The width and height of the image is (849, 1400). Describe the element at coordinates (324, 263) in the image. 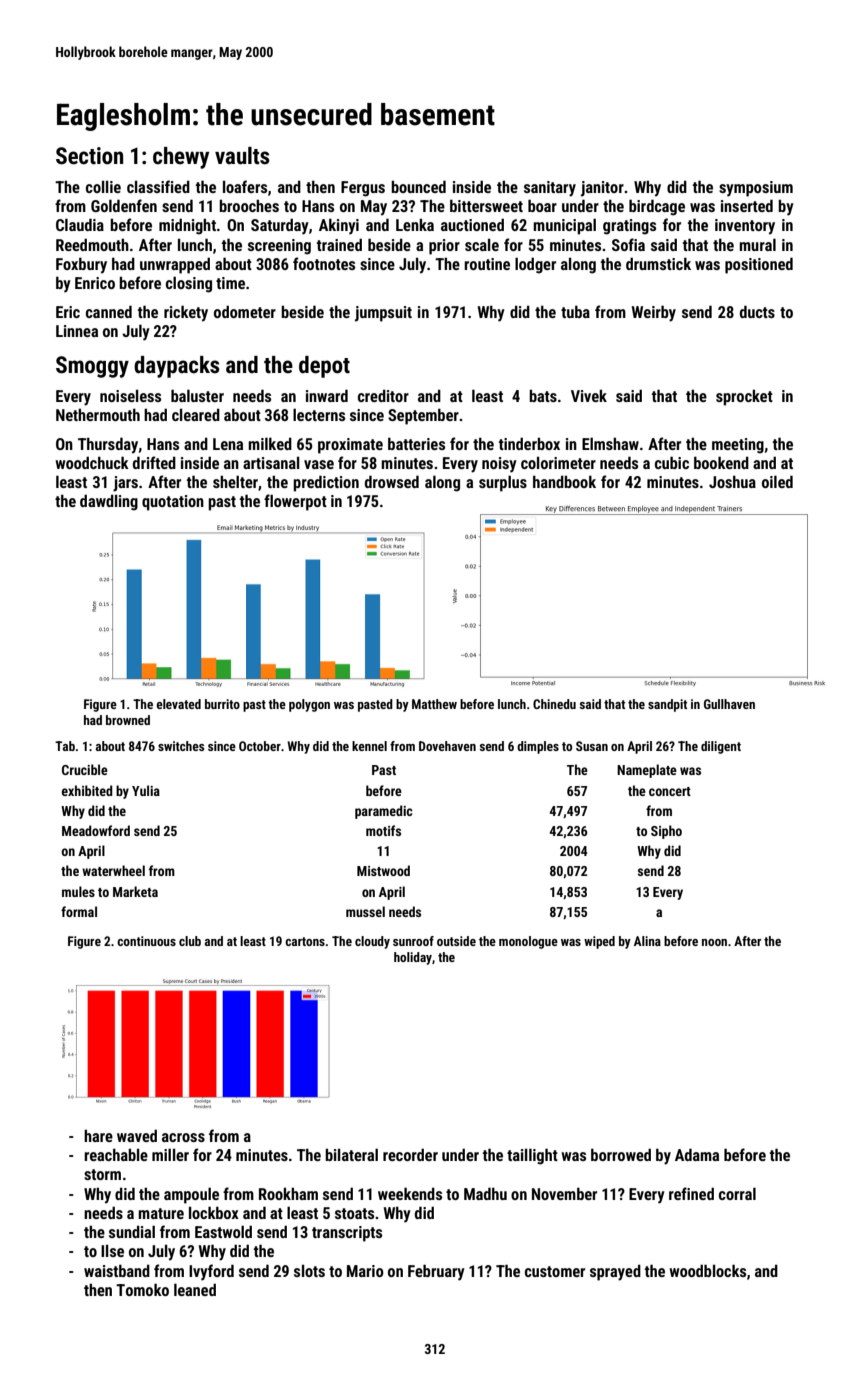

I see `footnotes` at that location.
